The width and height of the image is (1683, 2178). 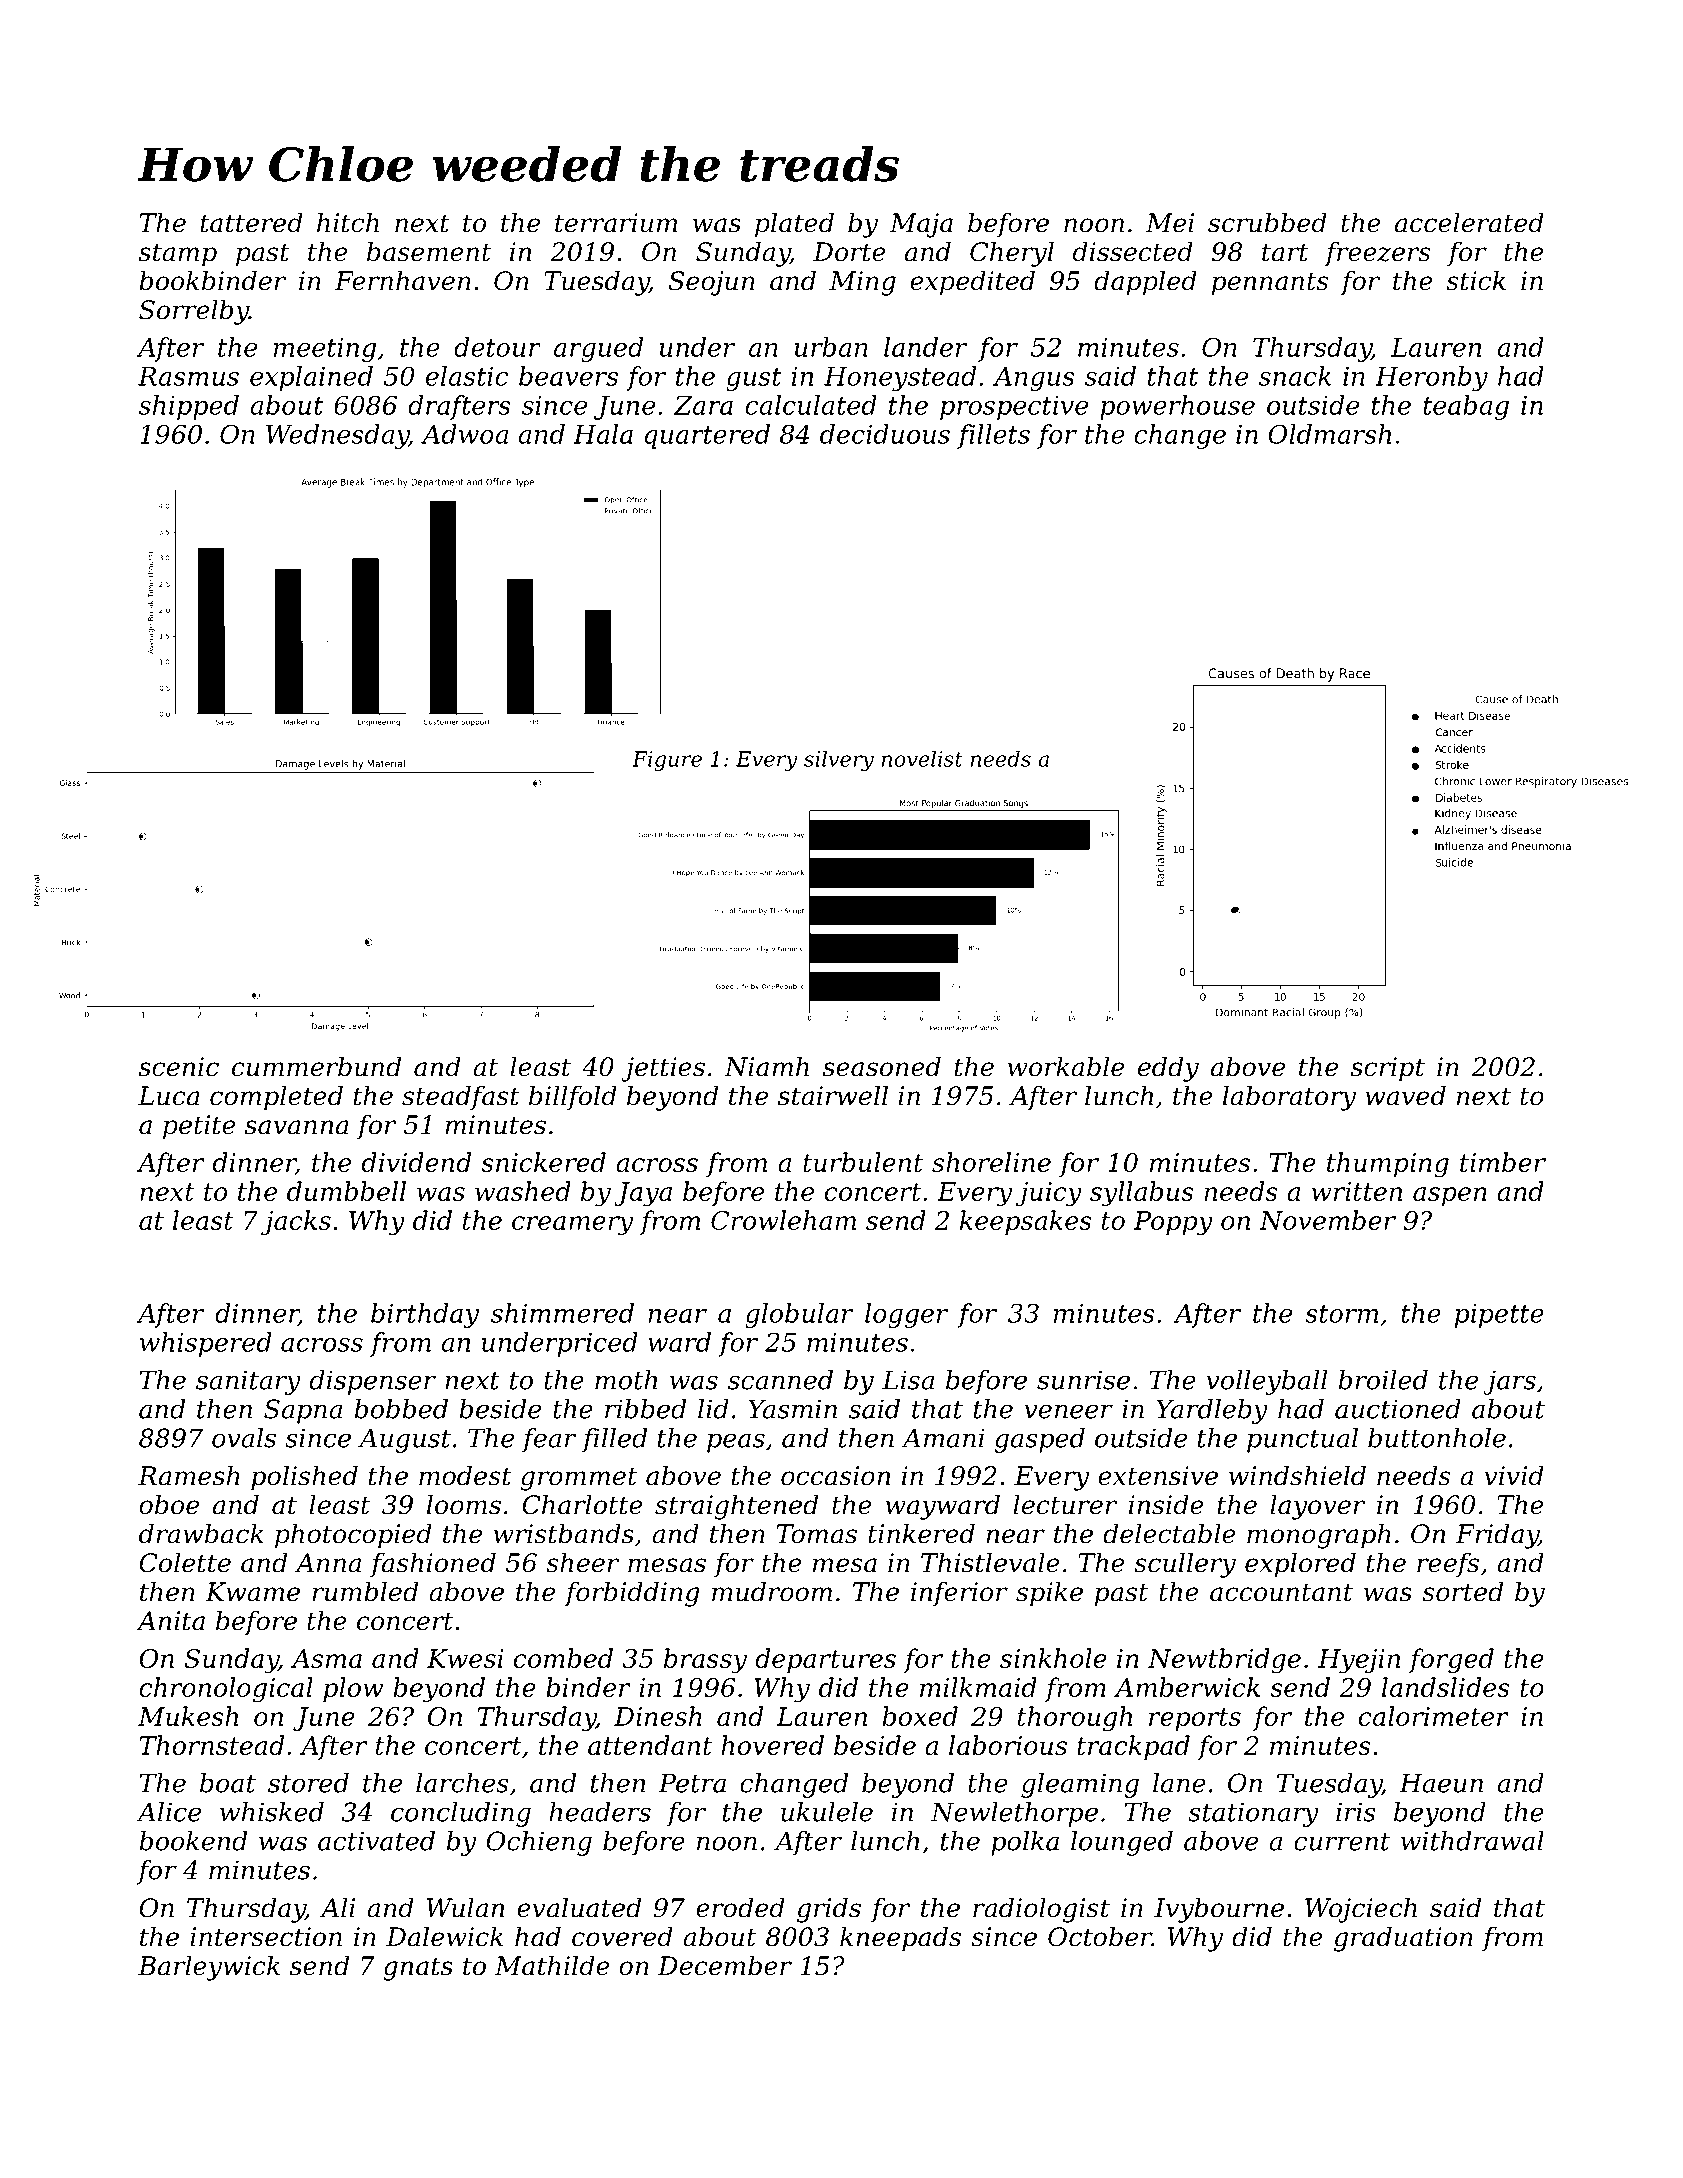 What do you see at coordinates (316, 1066) in the image?
I see `cummerbund` at bounding box center [316, 1066].
